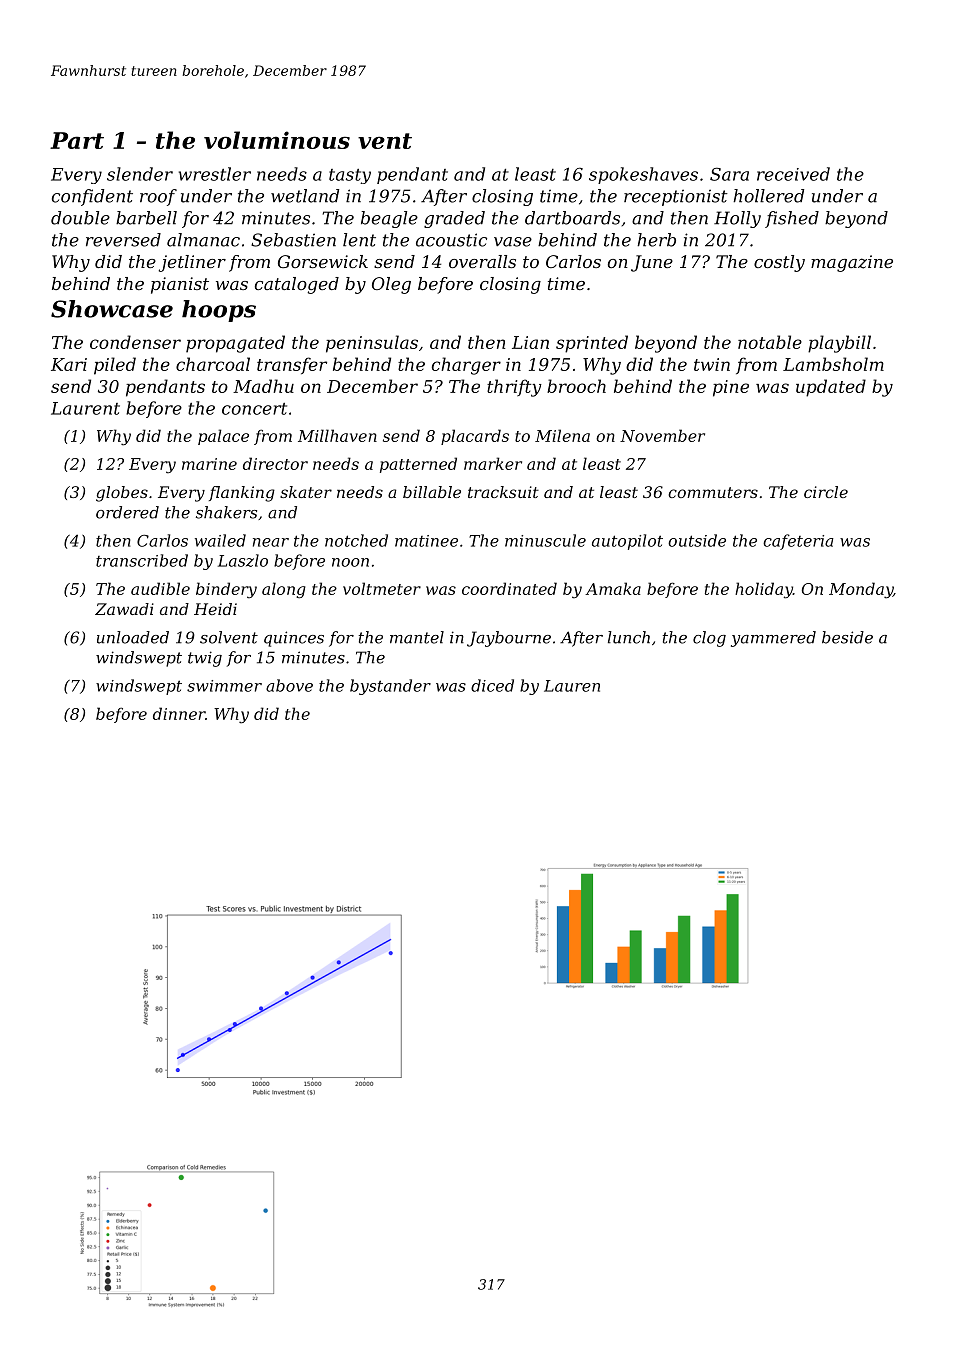 Image resolution: width=956 pixels, height=1358 pixels. What do you see at coordinates (592, 344) in the screenshot?
I see `sprinted` at bounding box center [592, 344].
